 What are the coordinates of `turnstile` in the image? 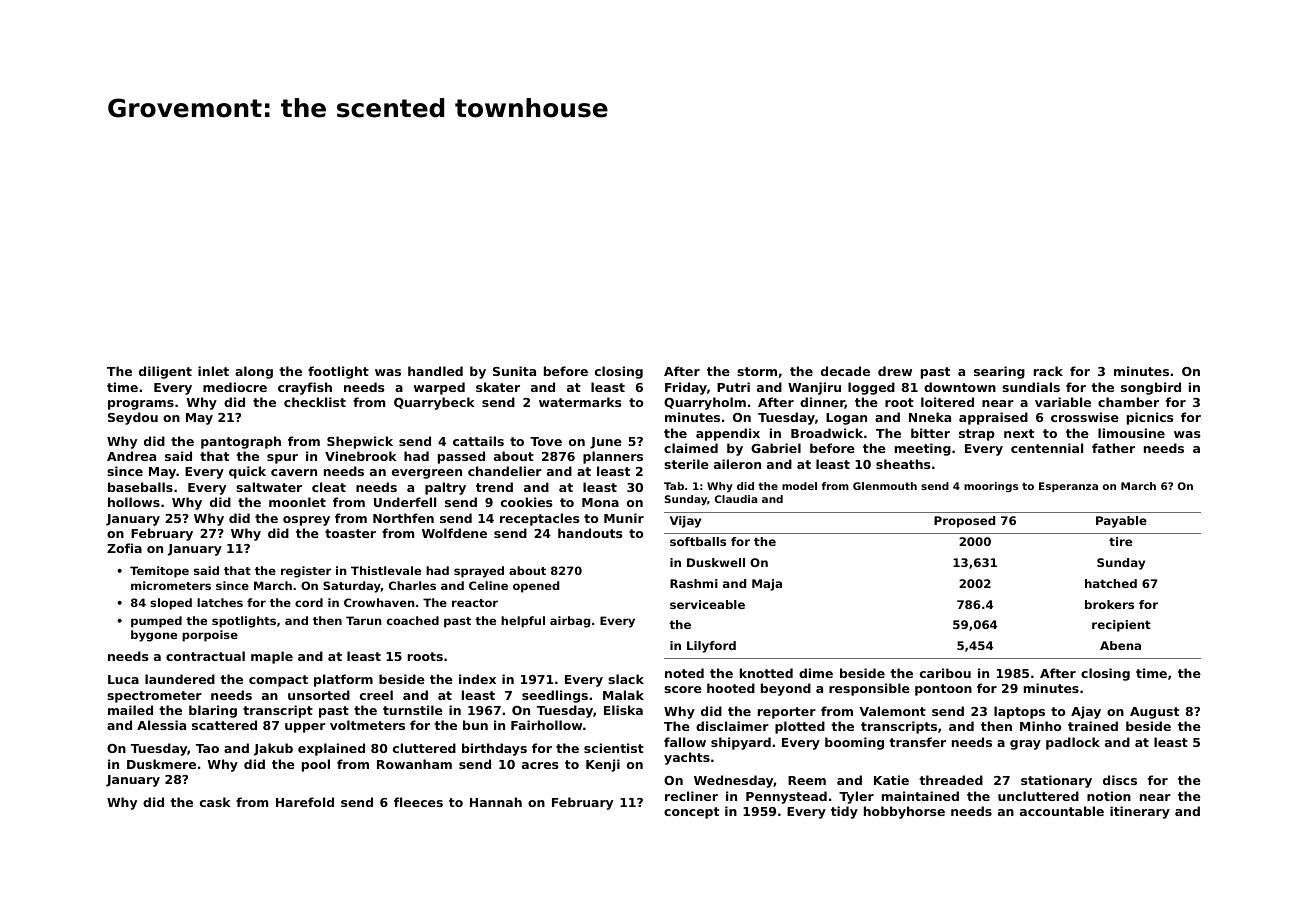 It's located at (413, 710).
